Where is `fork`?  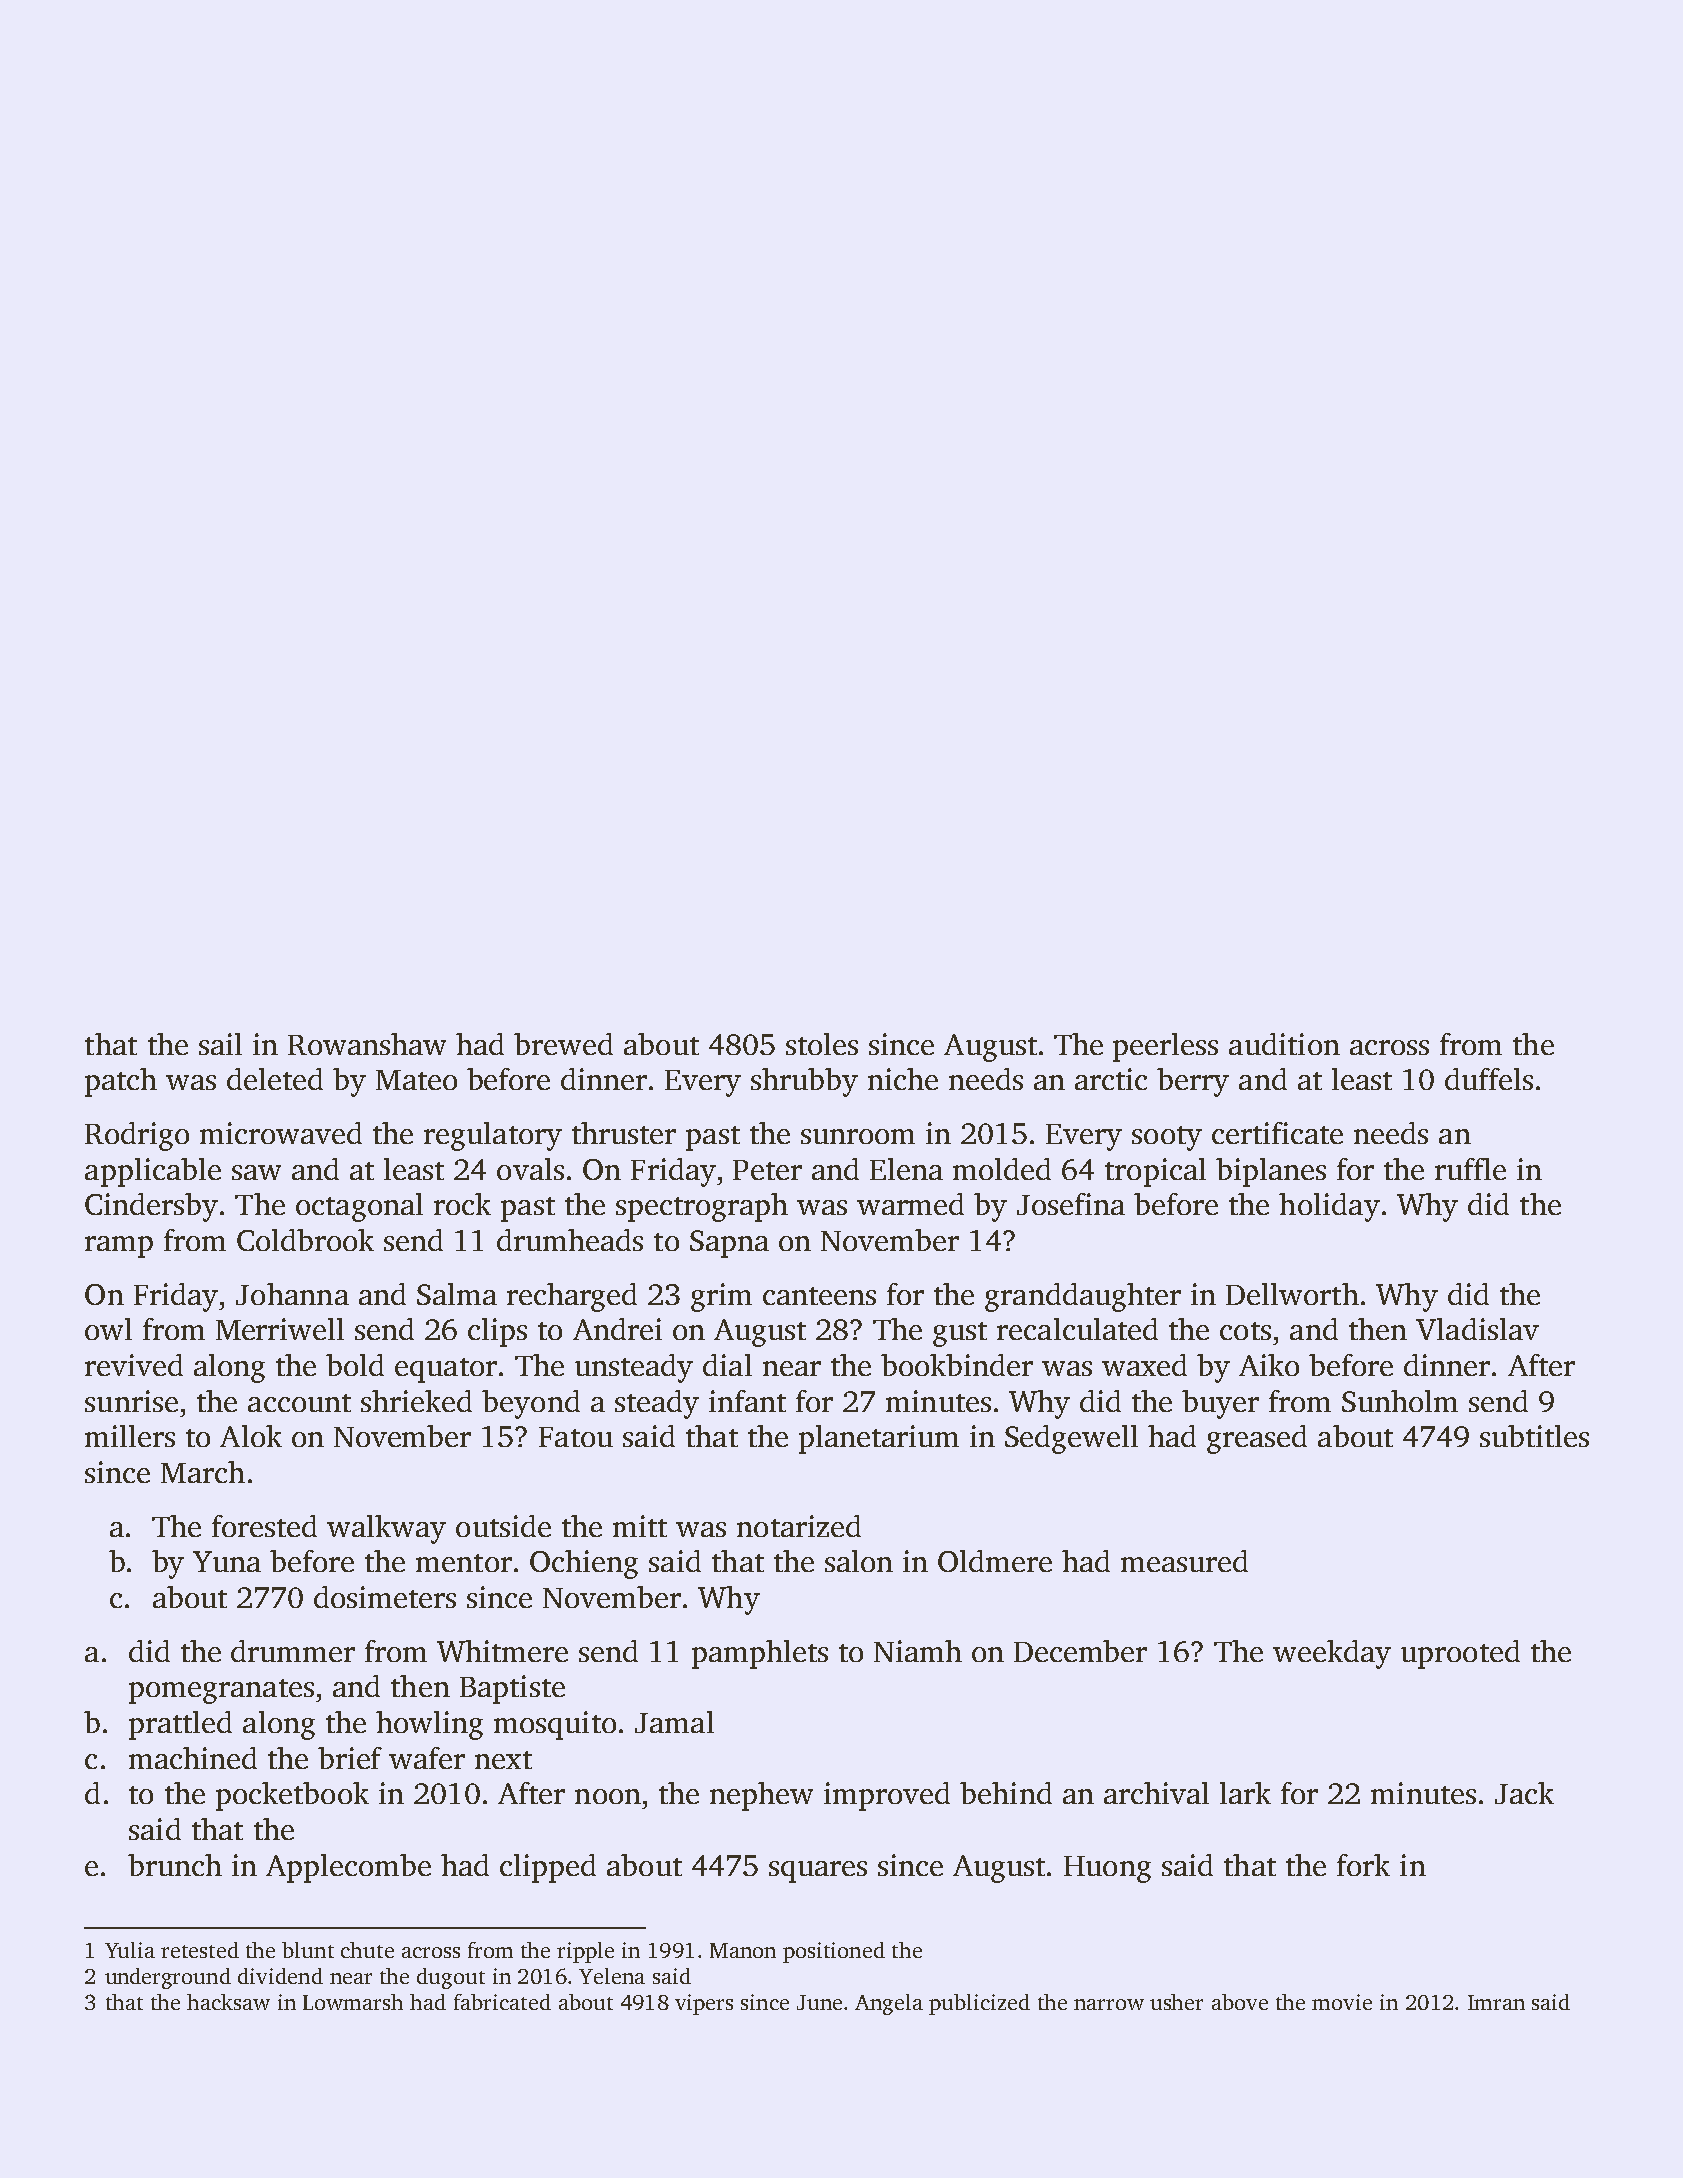 fork is located at coordinates (1363, 1865).
